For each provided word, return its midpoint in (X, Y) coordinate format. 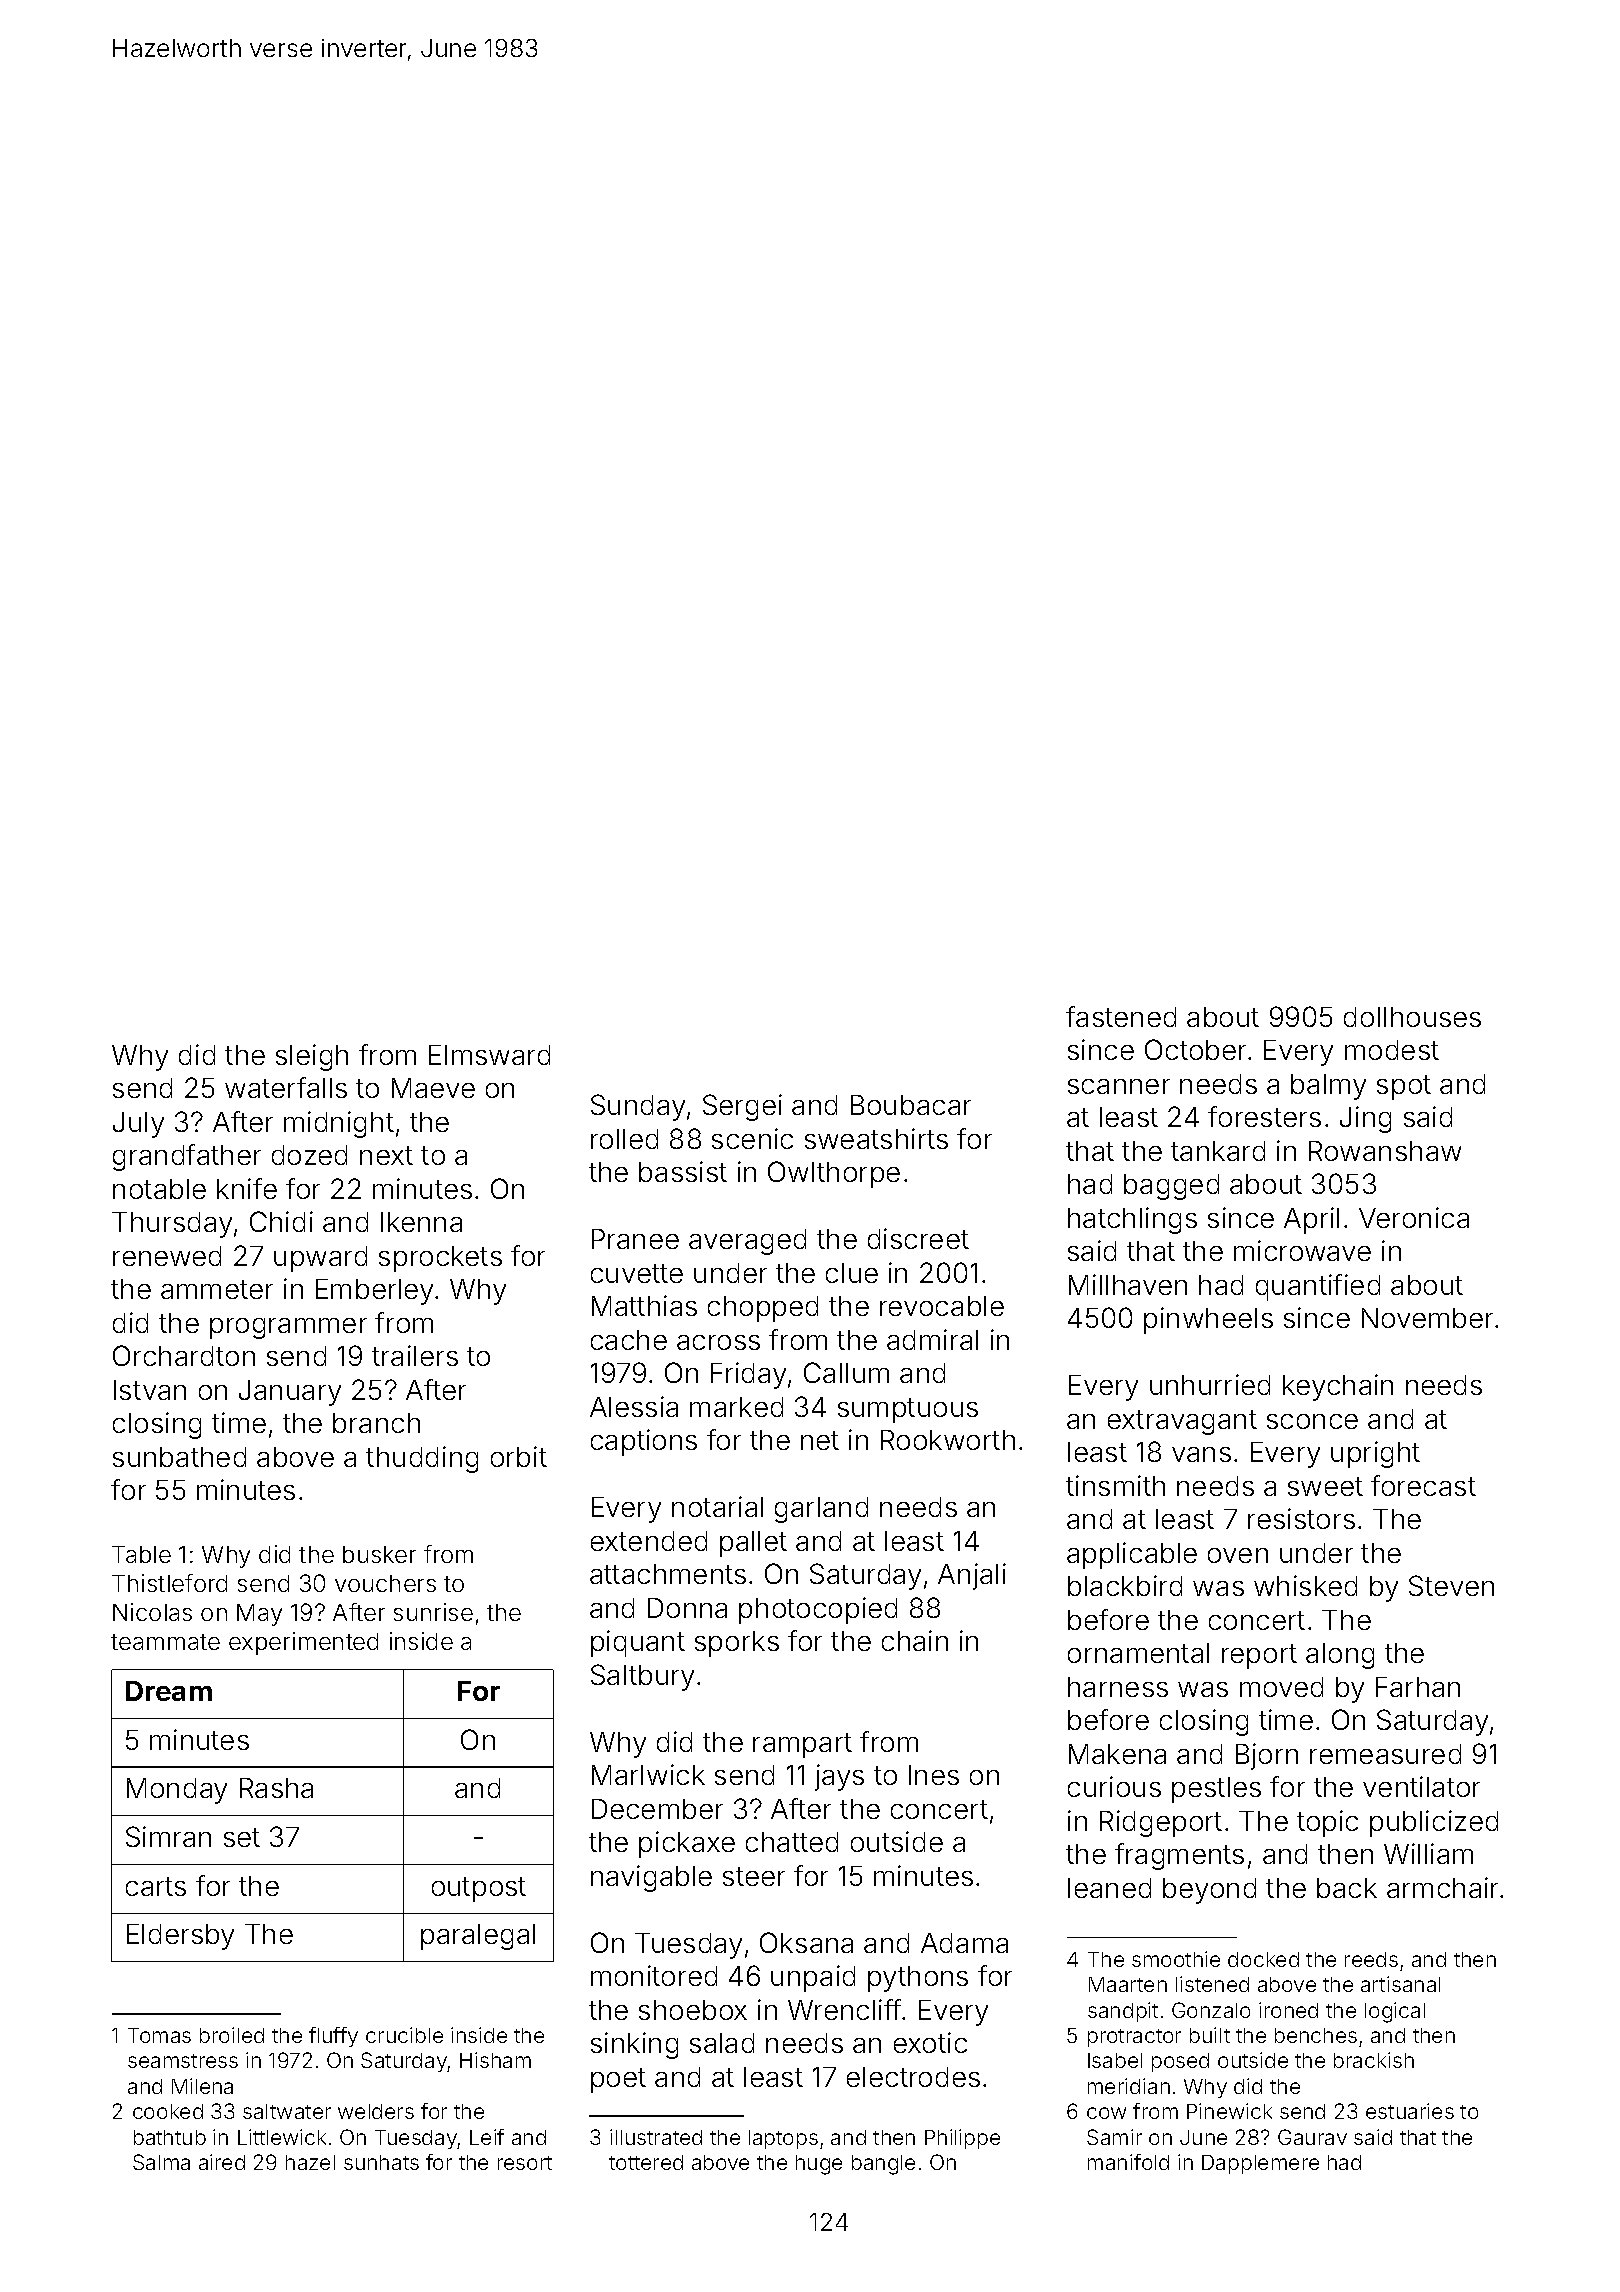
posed (1180, 2062)
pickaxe (687, 1844)
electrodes (913, 2077)
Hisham (495, 2060)
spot (1404, 1087)
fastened (1121, 1016)
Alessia (634, 1406)
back (1347, 1888)
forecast (1423, 1485)
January (290, 1393)
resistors (1301, 1518)
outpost (479, 1889)
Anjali (972, 1576)
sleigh (312, 1057)
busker (379, 1554)
